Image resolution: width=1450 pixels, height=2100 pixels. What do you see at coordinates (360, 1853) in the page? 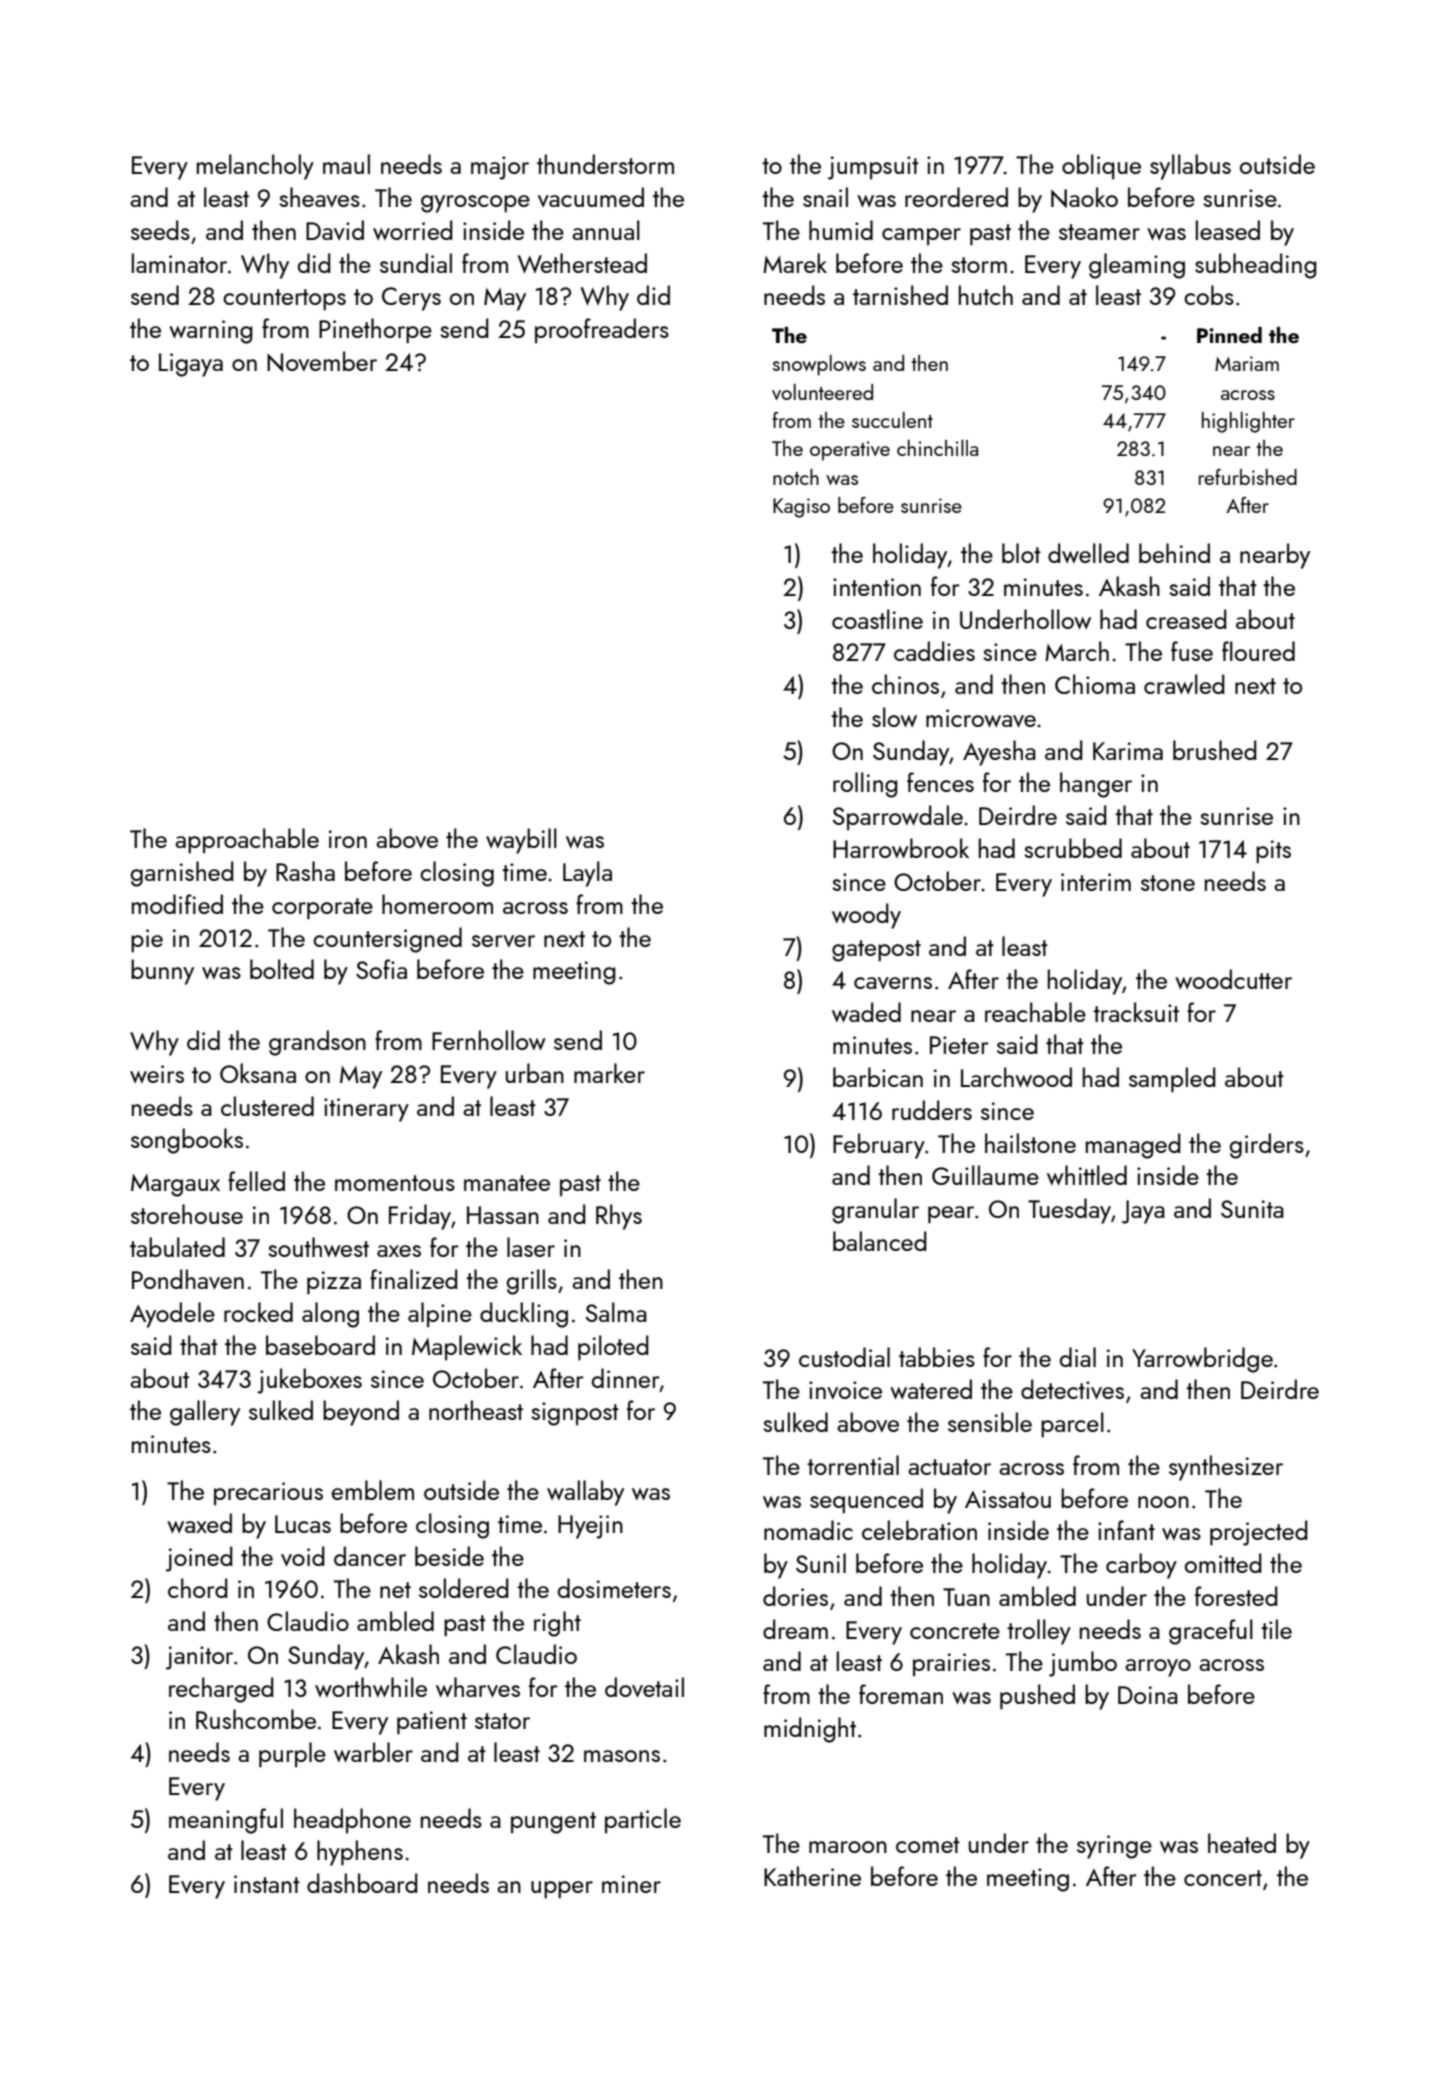
I see `hyphens` at bounding box center [360, 1853].
